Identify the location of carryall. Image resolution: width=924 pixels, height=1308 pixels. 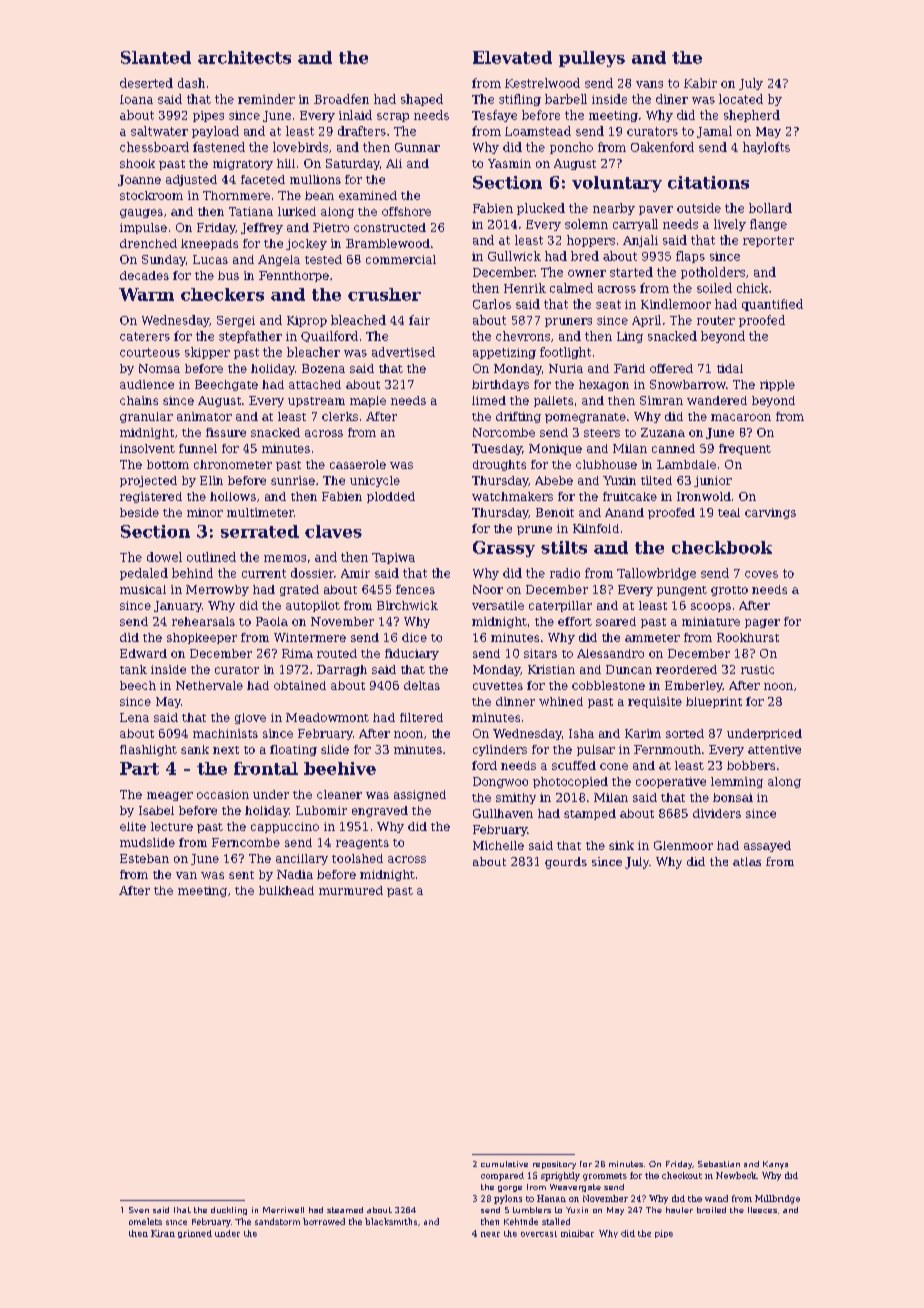
(635, 225).
